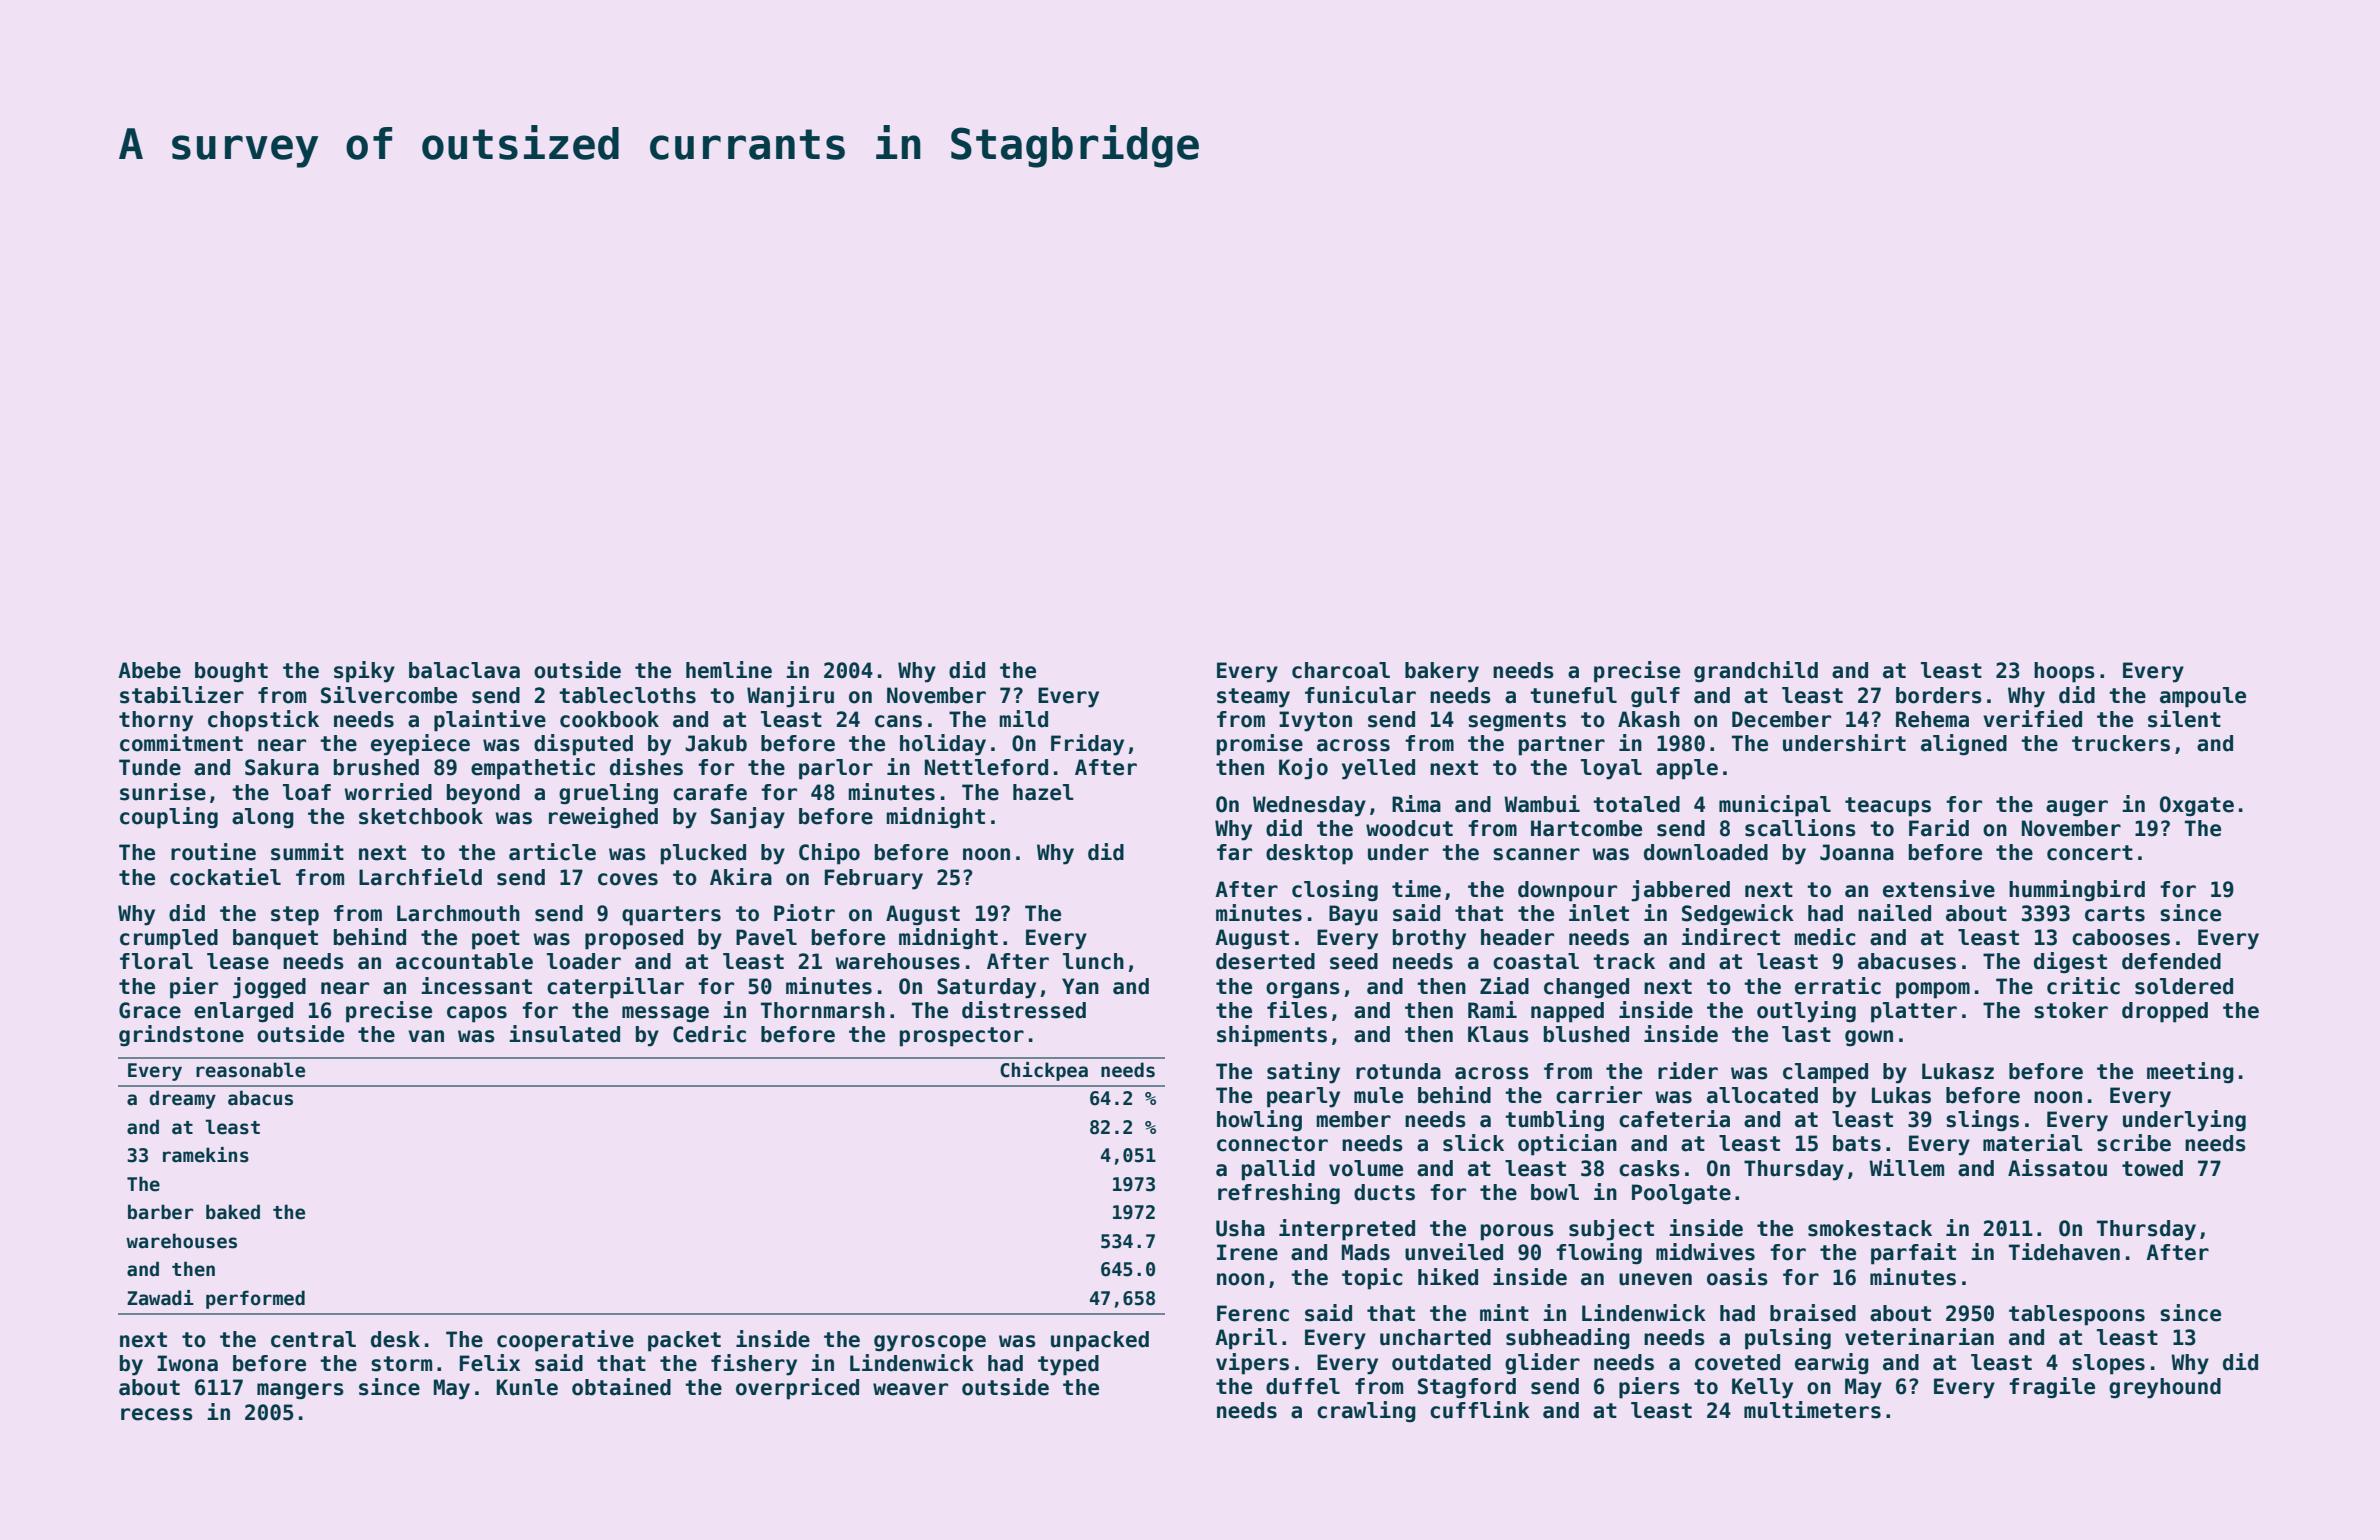  Describe the element at coordinates (1023, 719) in the image. I see `mild` at that location.
